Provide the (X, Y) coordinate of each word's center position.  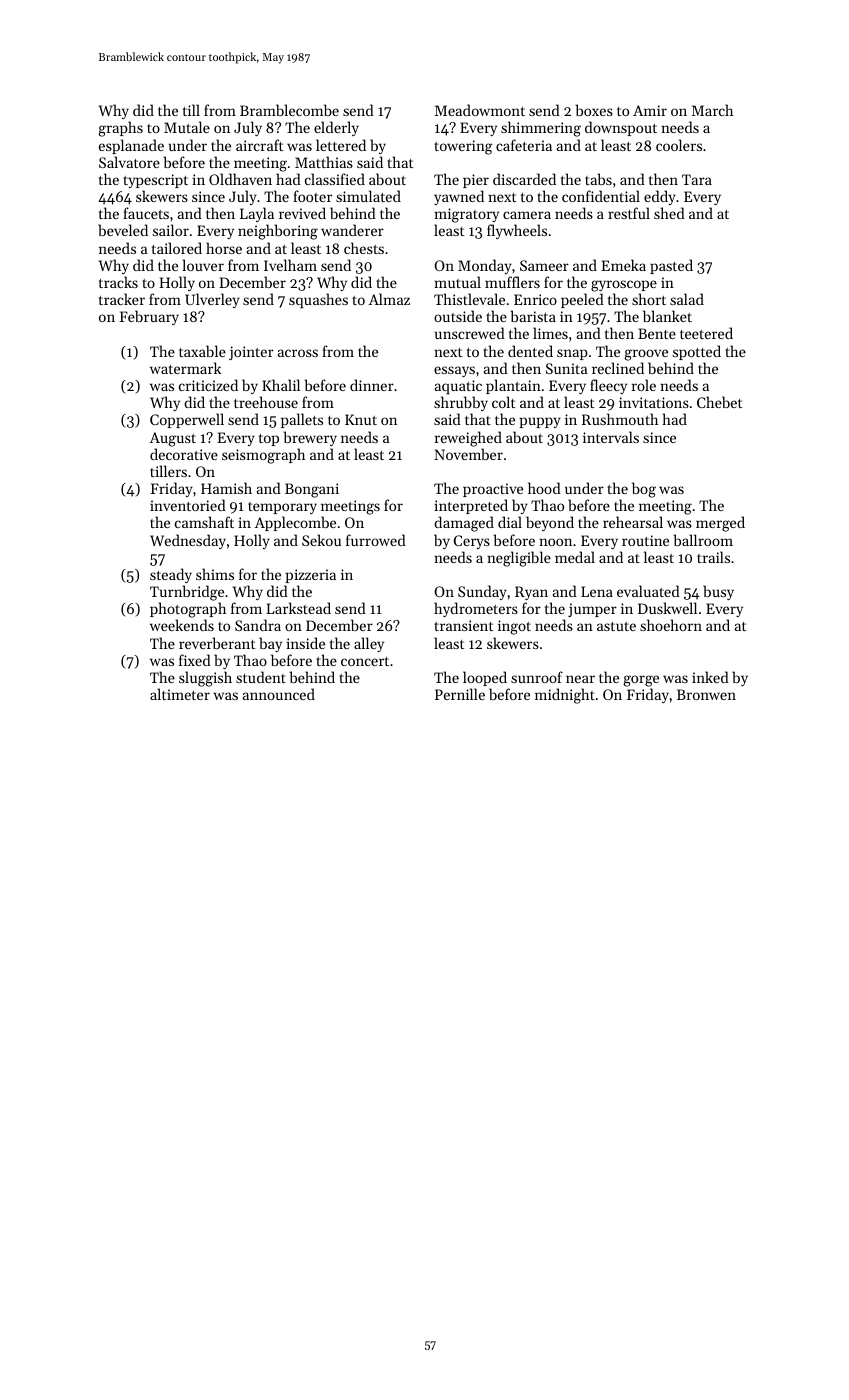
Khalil (281, 385)
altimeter (180, 694)
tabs (598, 179)
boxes (594, 110)
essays (454, 371)
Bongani (312, 490)
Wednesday (188, 541)
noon (555, 542)
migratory (466, 215)
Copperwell (187, 420)
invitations (654, 402)
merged (720, 524)
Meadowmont (480, 110)
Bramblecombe (289, 110)
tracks (118, 282)
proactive (493, 490)
